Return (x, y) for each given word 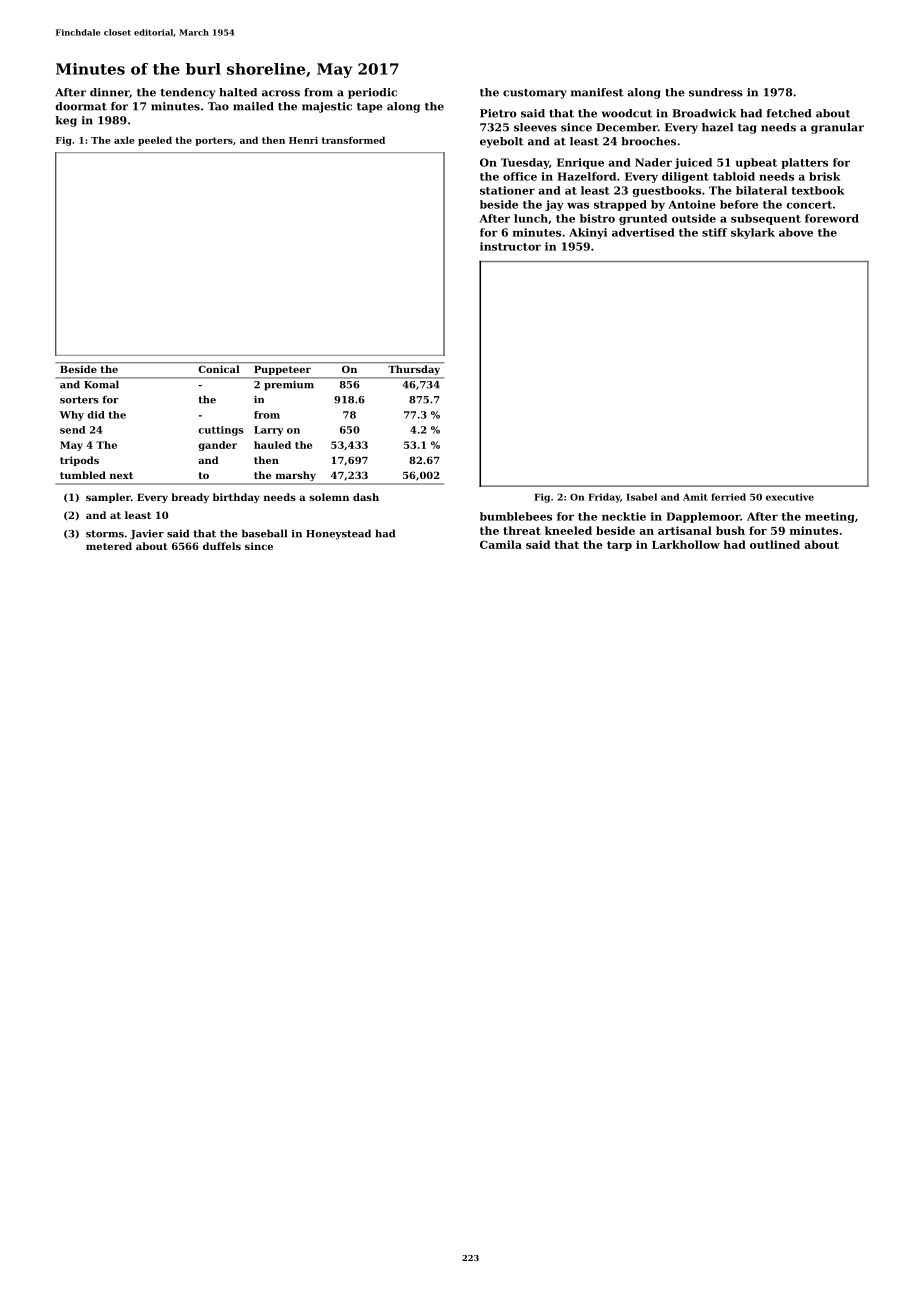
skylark (753, 233)
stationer (507, 190)
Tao (218, 106)
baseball (264, 533)
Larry (269, 431)
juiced (693, 163)
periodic (372, 93)
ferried (728, 497)
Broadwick (704, 113)
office (520, 176)
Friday (604, 498)
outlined (775, 544)
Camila (501, 544)
